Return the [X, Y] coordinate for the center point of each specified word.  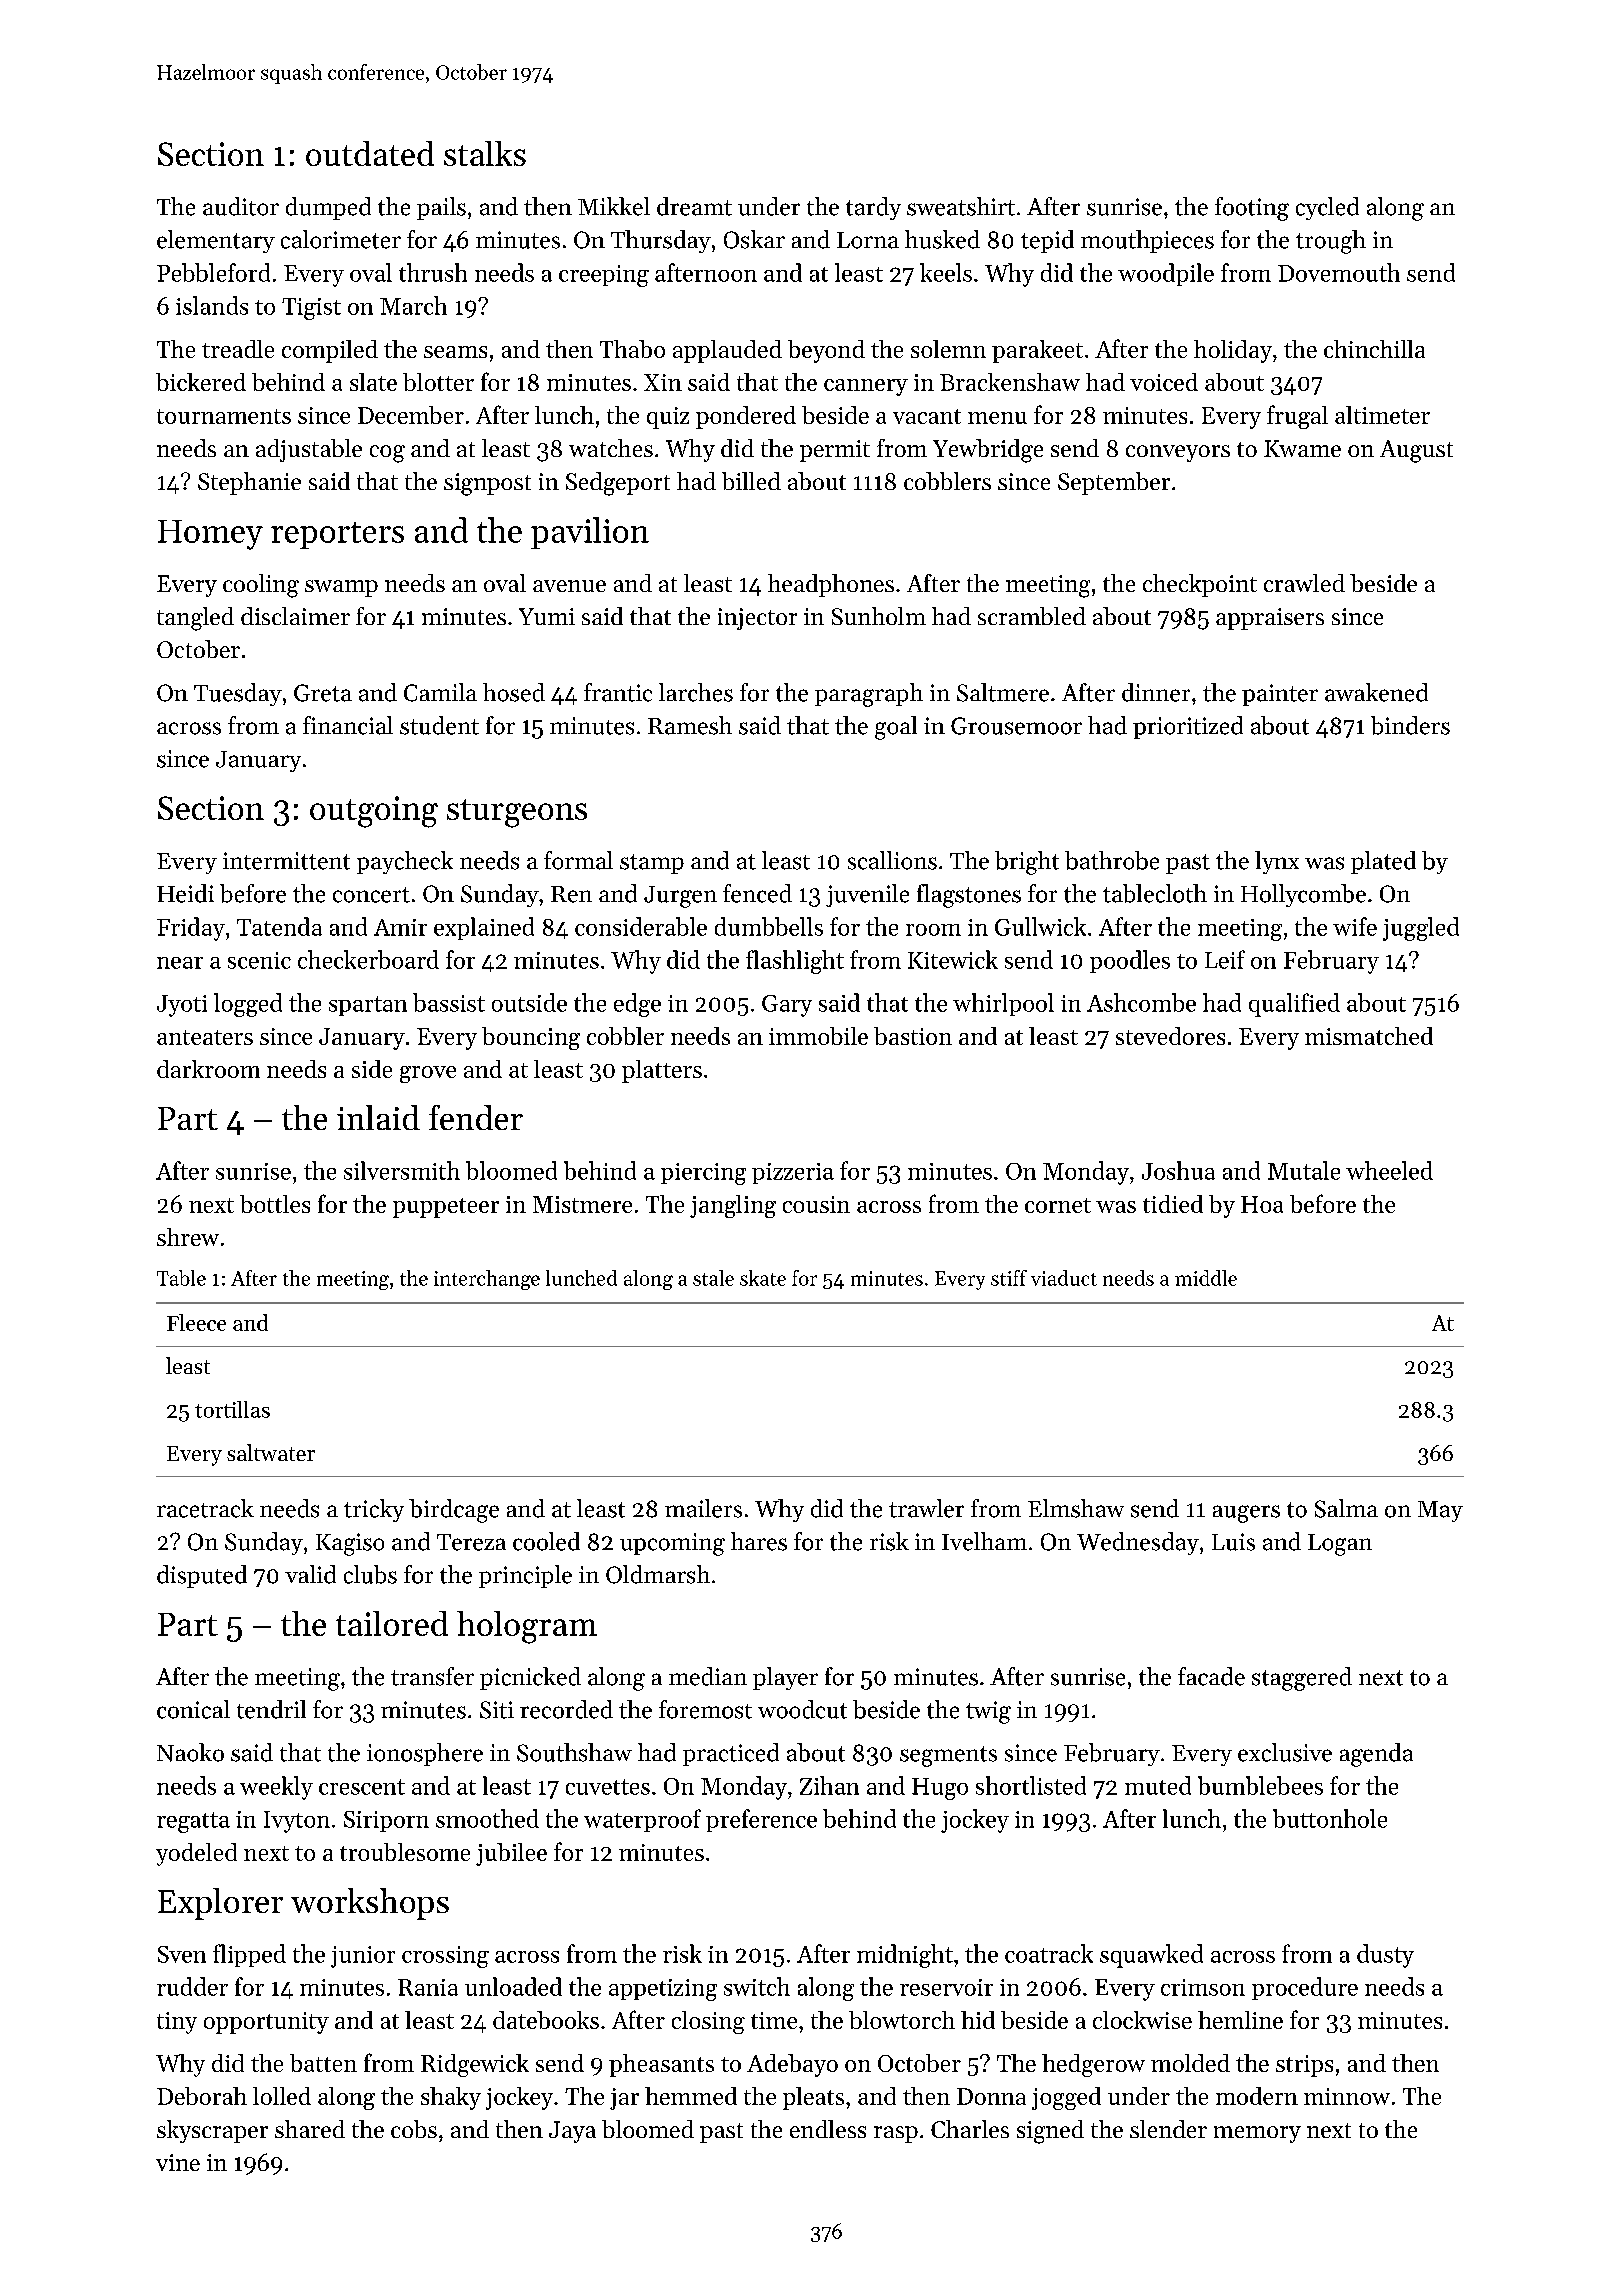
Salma [1346, 1508]
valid [310, 1574]
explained [484, 928]
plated [1383, 862]
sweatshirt [961, 206]
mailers [703, 1508]
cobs [414, 2129]
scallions [892, 860]
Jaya [572, 2132]
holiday [1233, 351]
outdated [370, 153]
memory [1257, 2134]
